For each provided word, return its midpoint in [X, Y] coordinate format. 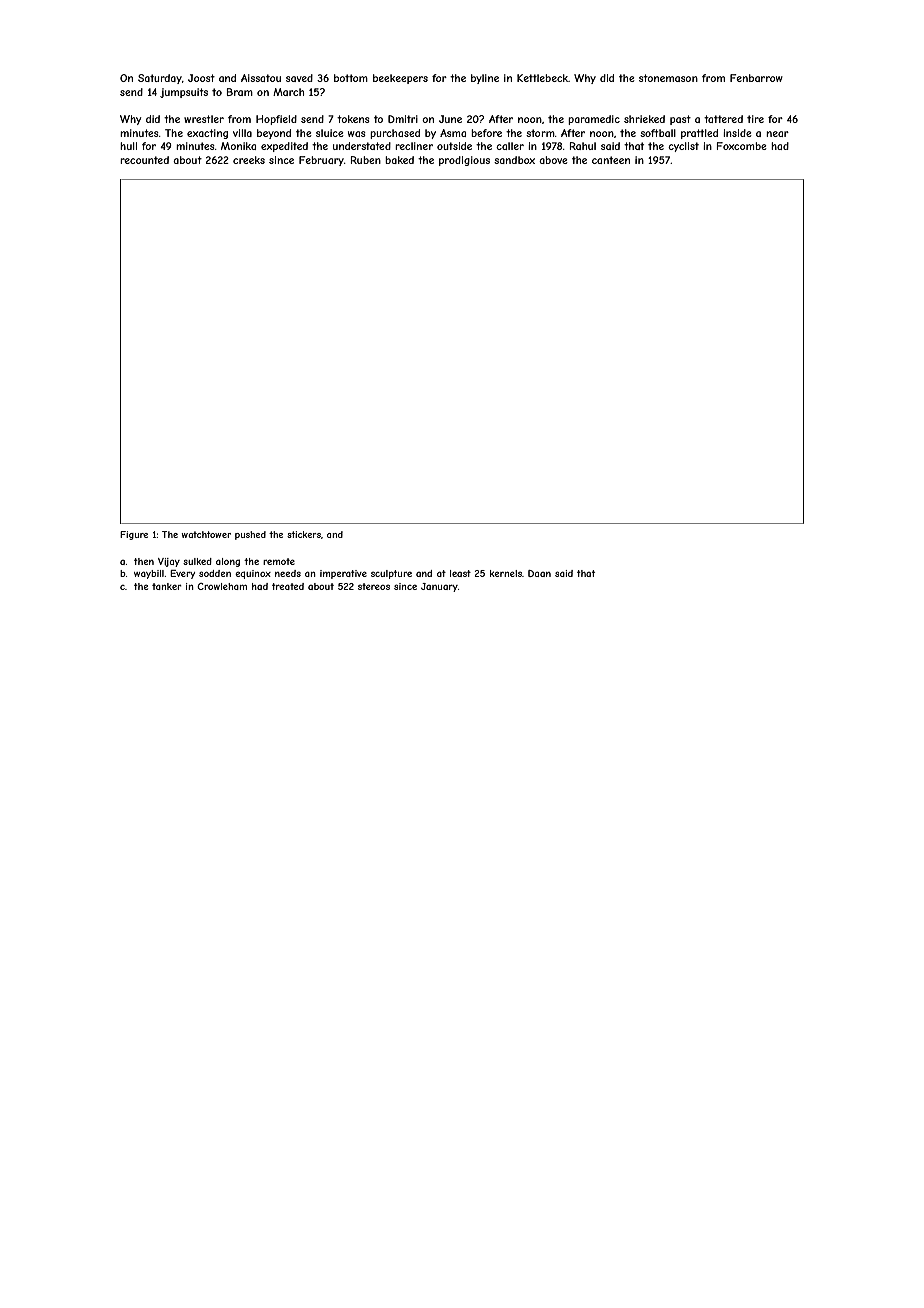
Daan [539, 573]
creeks [249, 160]
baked [399, 160]
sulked [197, 561]
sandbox [514, 160]
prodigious [464, 161]
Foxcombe [742, 146]
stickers [304, 534]
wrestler [204, 119]
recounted [144, 160]
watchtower [206, 534]
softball [658, 133]
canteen [611, 160]
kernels [506, 573]
